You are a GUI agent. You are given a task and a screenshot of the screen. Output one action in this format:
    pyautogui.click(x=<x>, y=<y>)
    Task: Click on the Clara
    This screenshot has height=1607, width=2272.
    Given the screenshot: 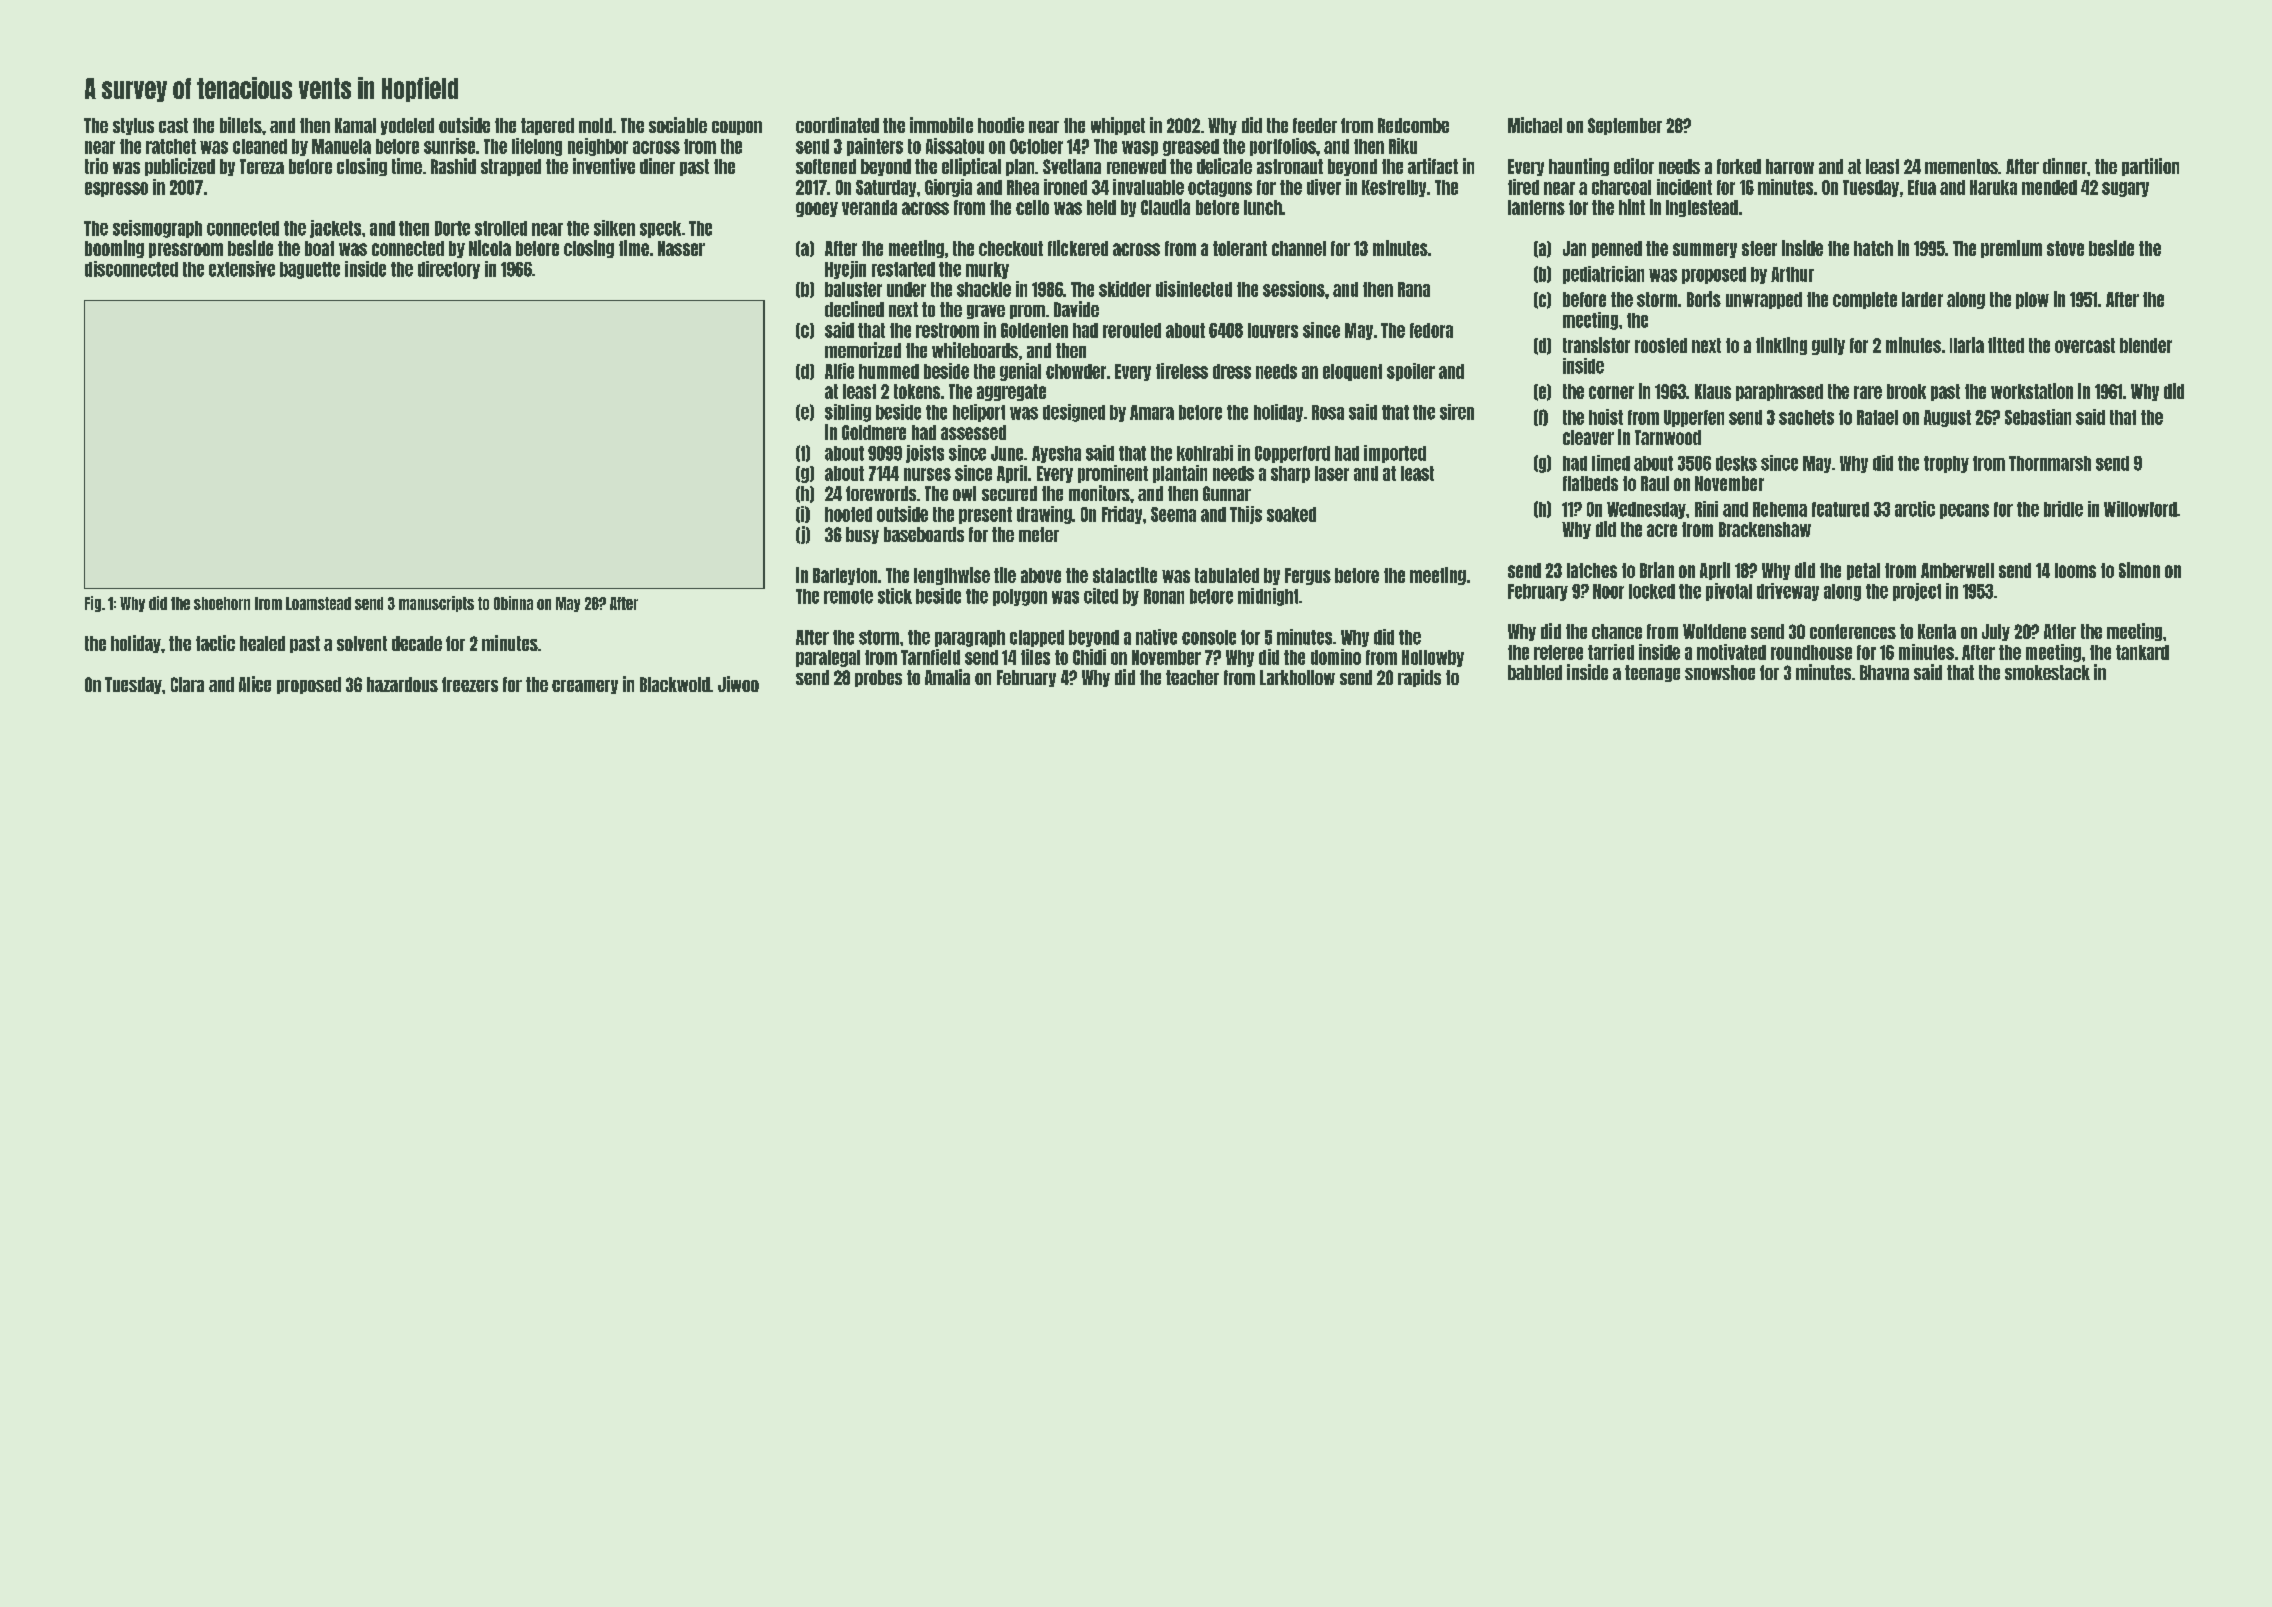 What is the action you would take?
    pyautogui.click(x=187, y=684)
